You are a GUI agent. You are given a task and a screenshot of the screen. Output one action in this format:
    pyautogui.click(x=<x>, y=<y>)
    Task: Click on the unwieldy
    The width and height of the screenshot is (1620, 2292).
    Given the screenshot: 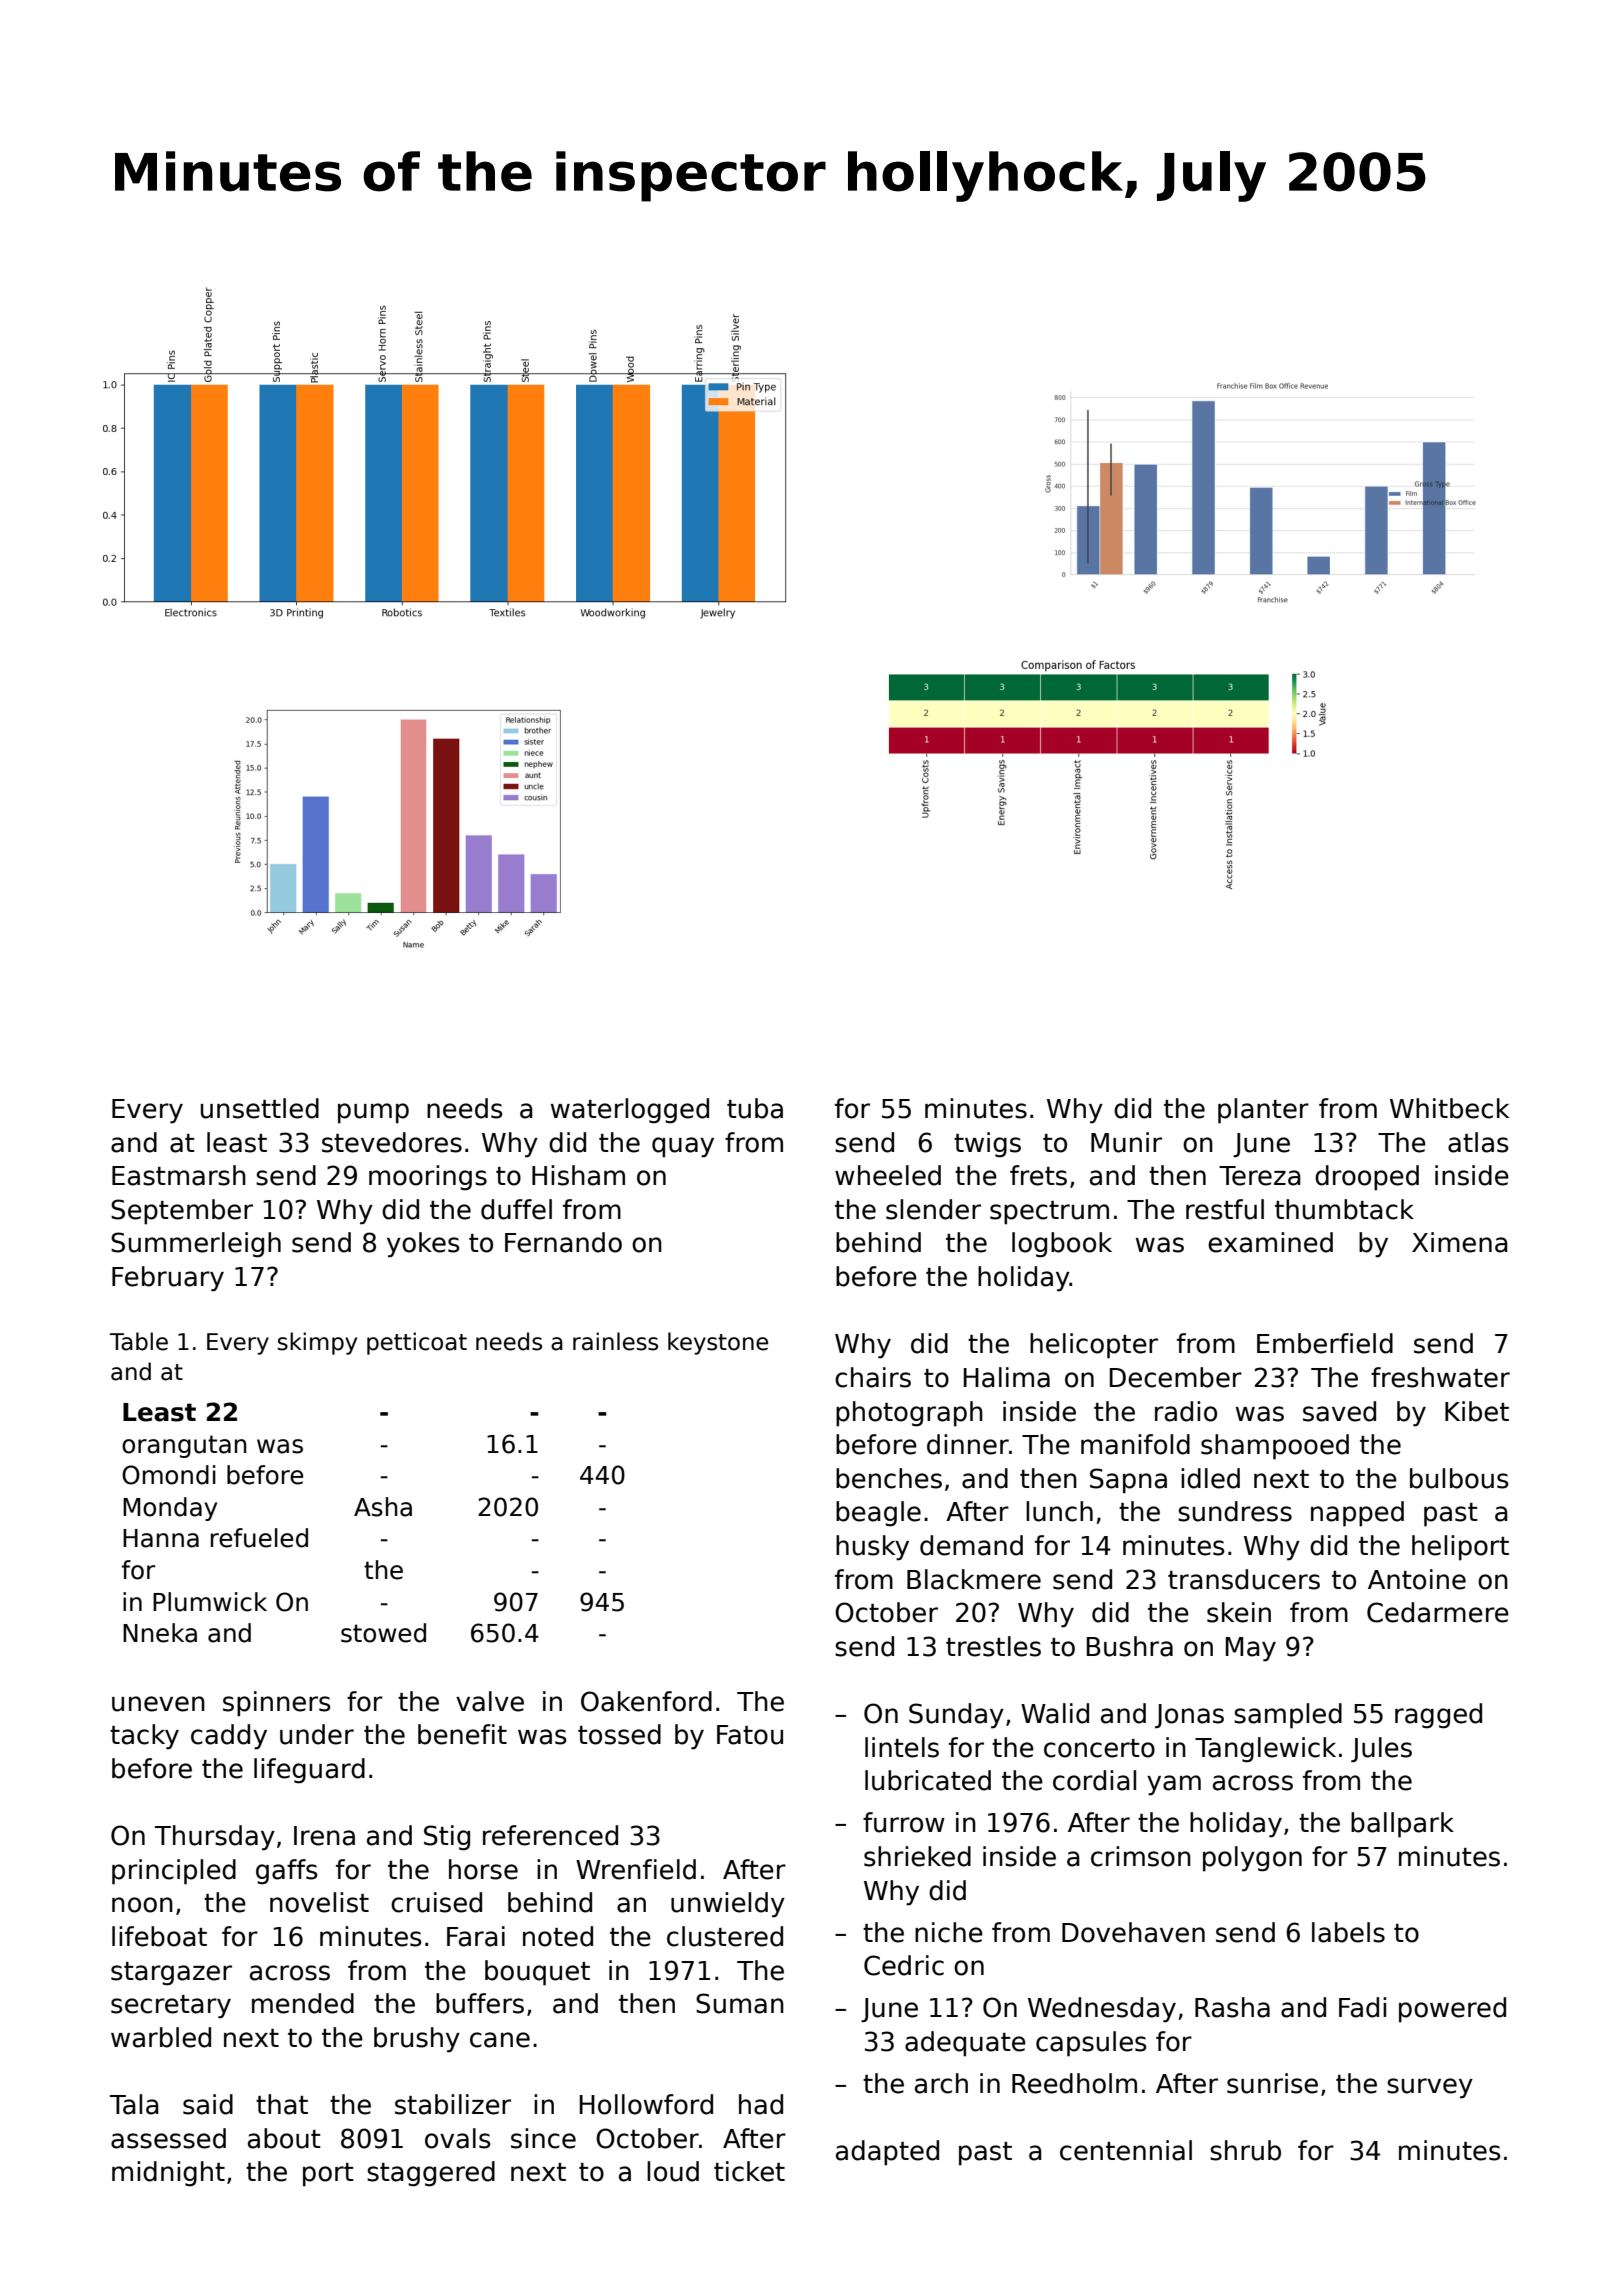 What is the action you would take?
    pyautogui.click(x=728, y=1905)
